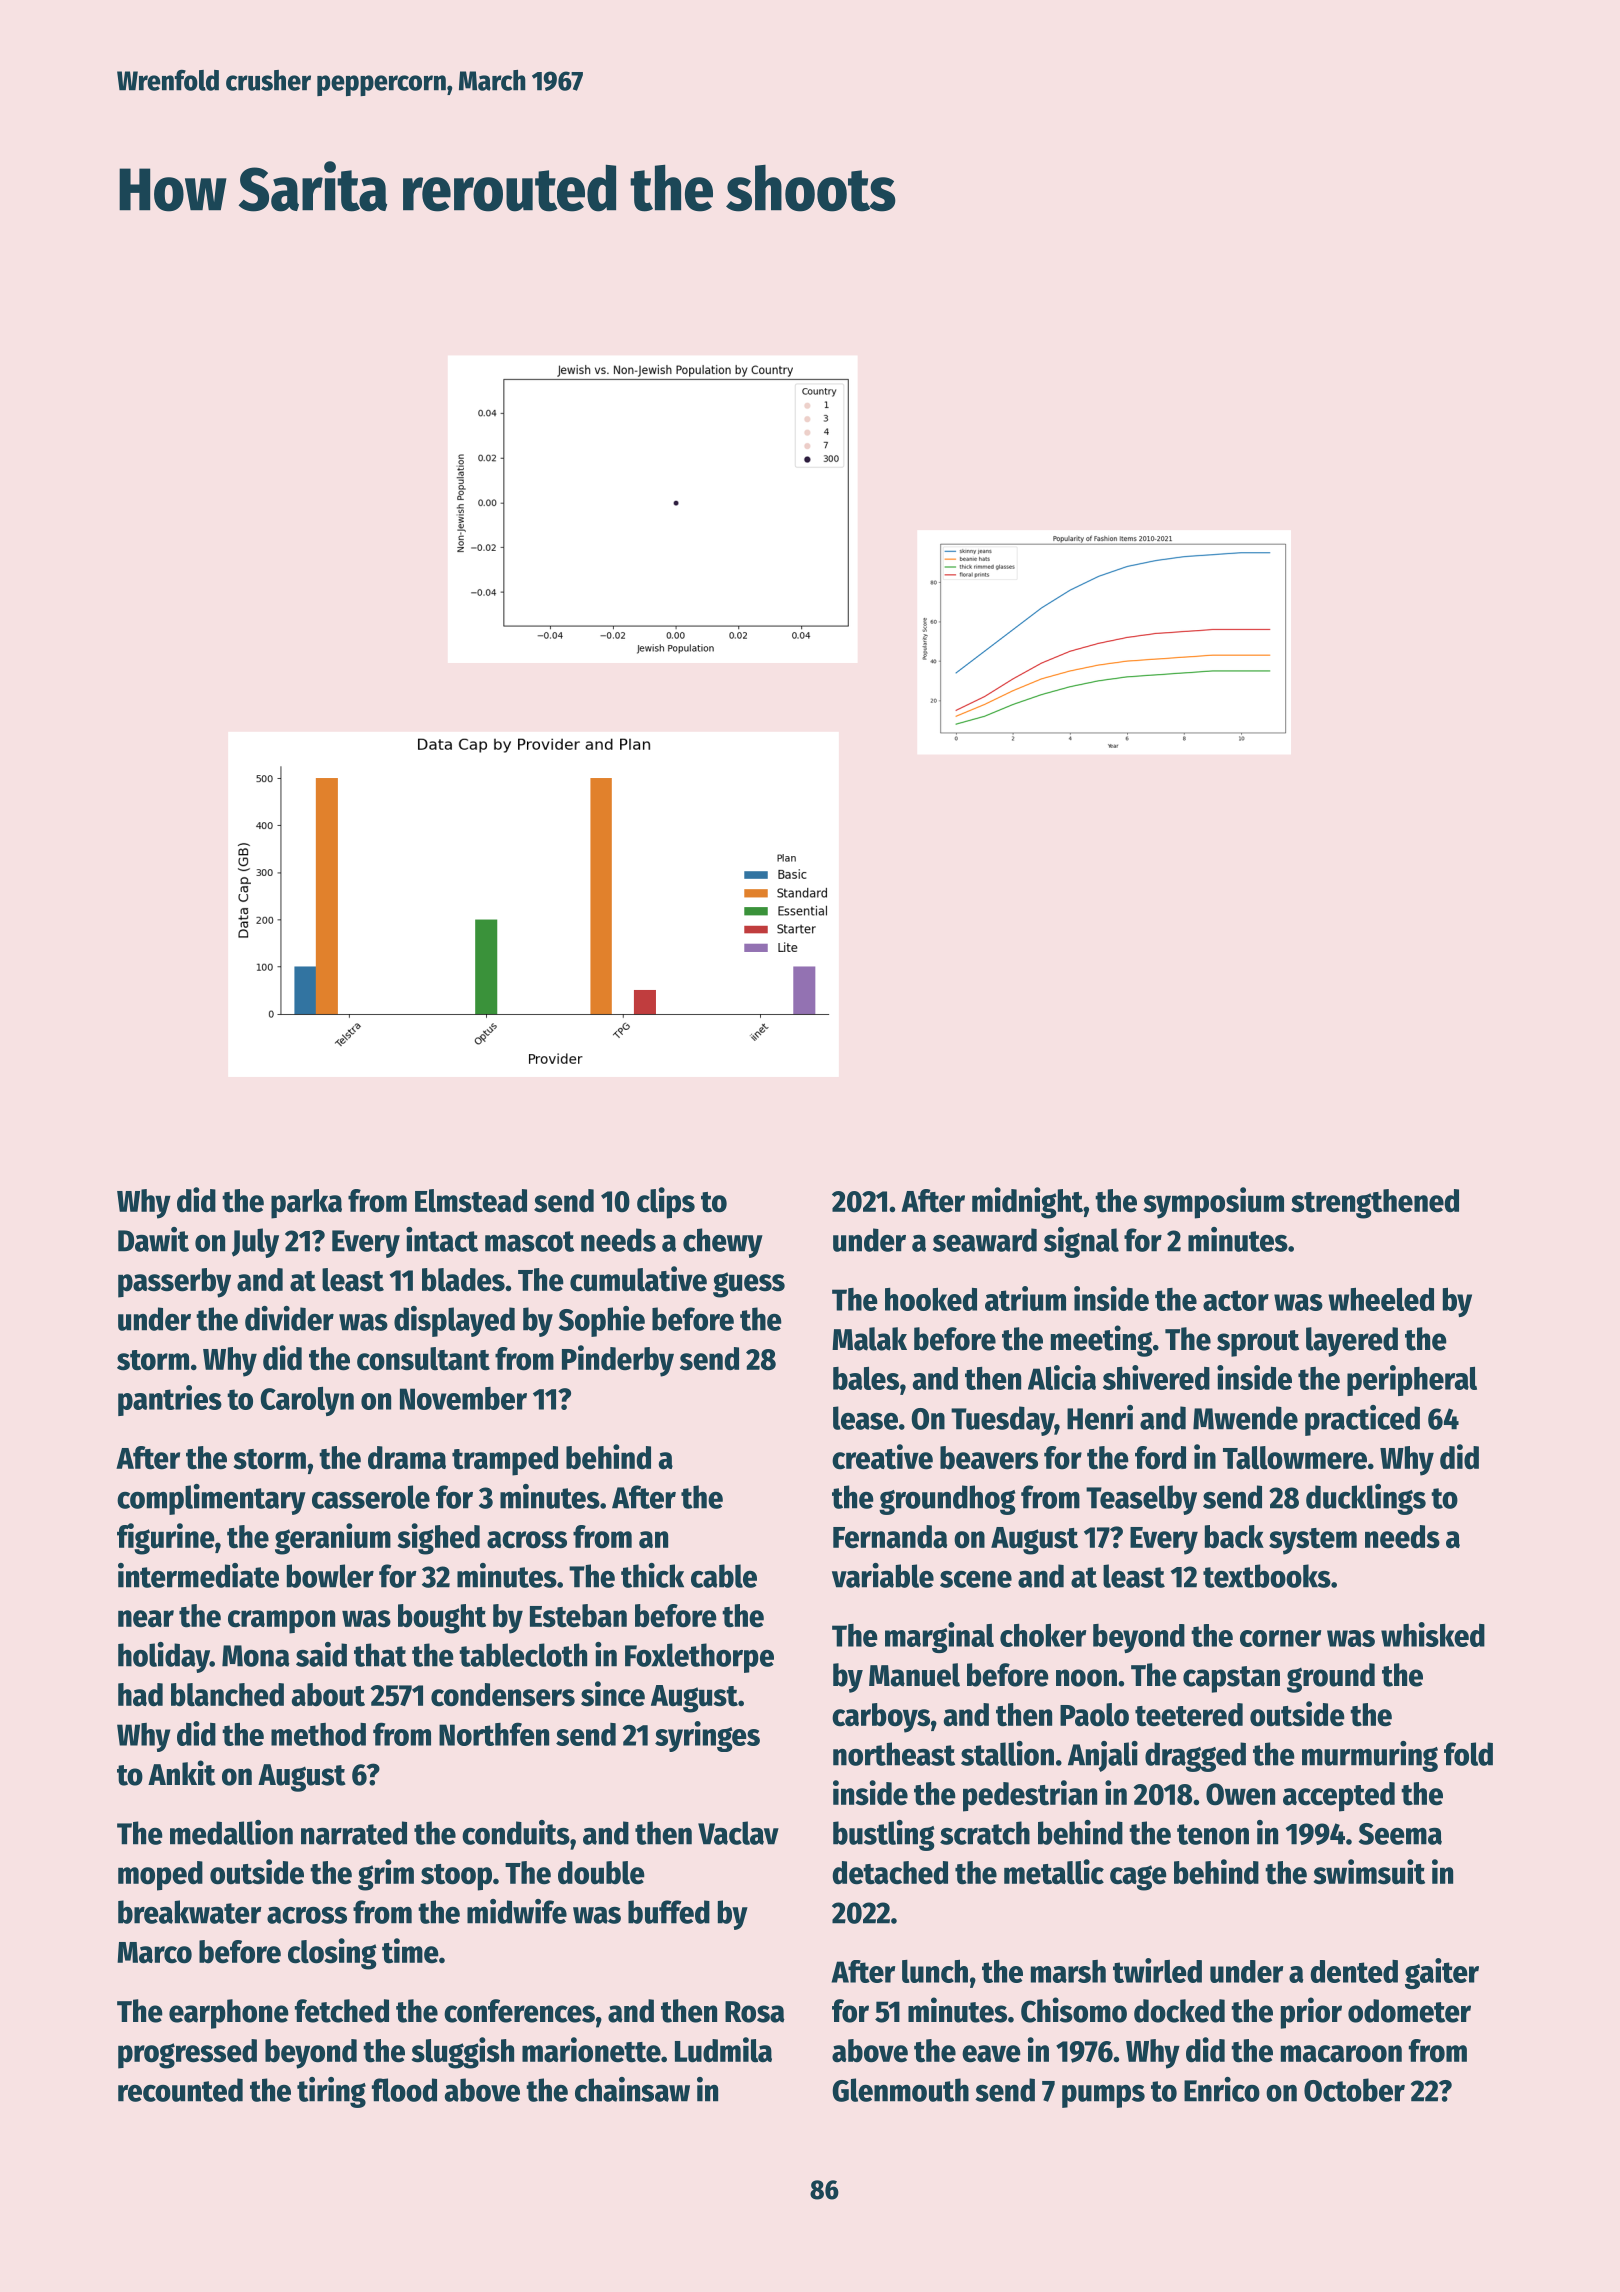 Image resolution: width=1620 pixels, height=2292 pixels. I want to click on recounted, so click(180, 2090).
